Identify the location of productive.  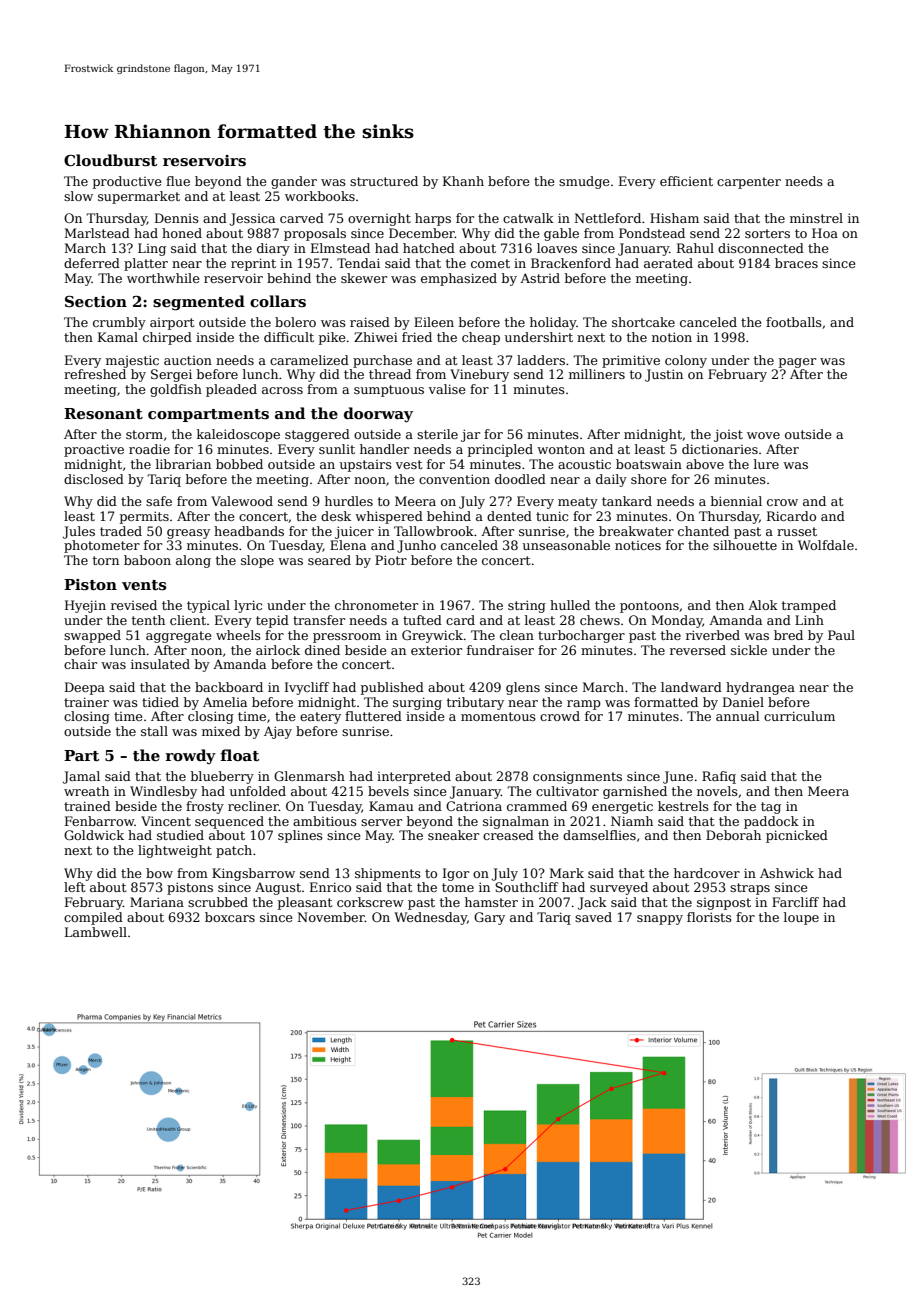
(127, 182).
